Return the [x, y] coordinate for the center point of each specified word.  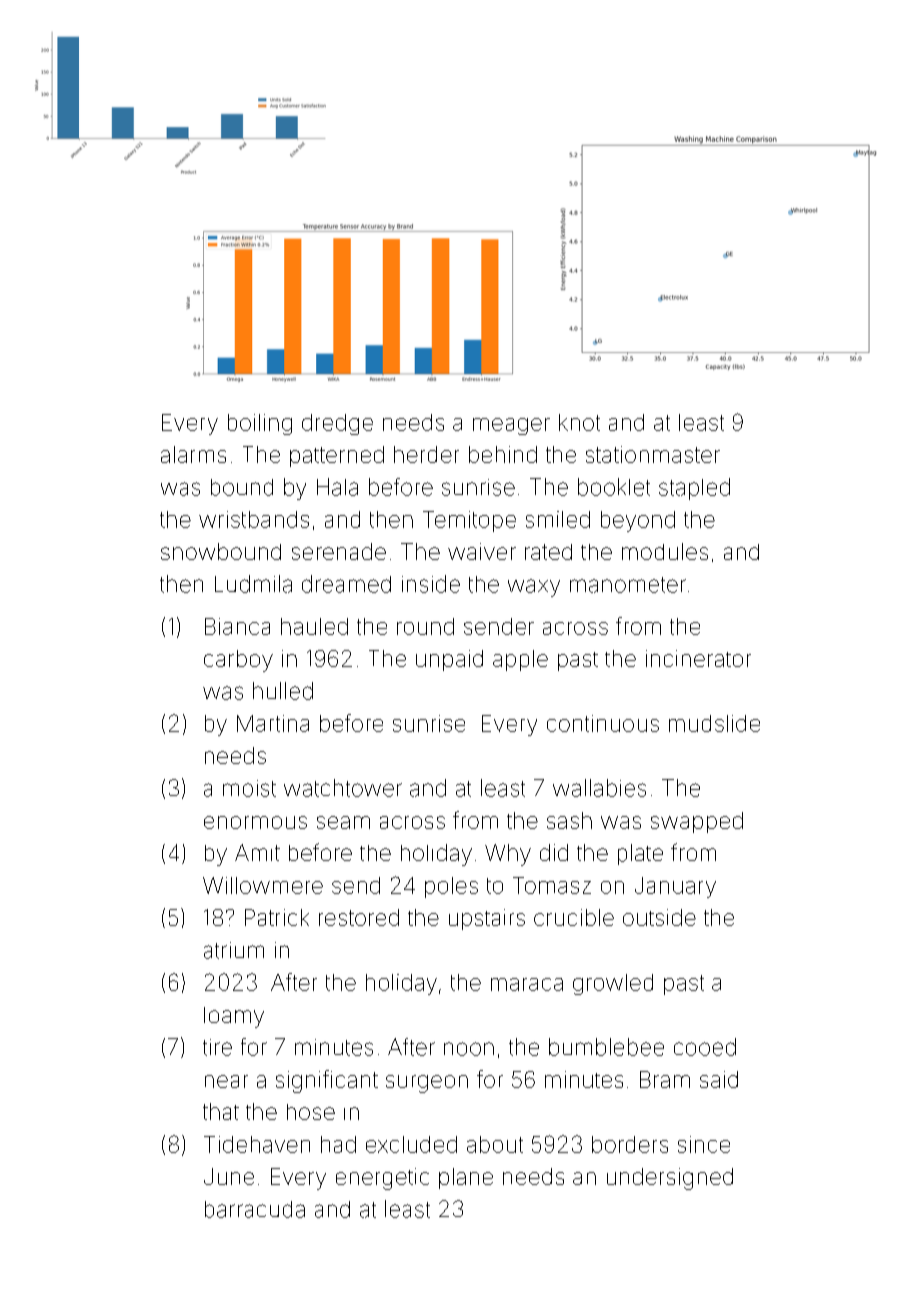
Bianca [237, 626]
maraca [527, 984]
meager [511, 426]
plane [466, 1178]
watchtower [343, 788]
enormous [255, 822]
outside [659, 917]
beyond [638, 521]
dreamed [346, 584]
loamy [234, 1017]
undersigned [670, 1179]
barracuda [255, 1209]
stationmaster [653, 454]
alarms [193, 454]
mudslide [714, 723]
